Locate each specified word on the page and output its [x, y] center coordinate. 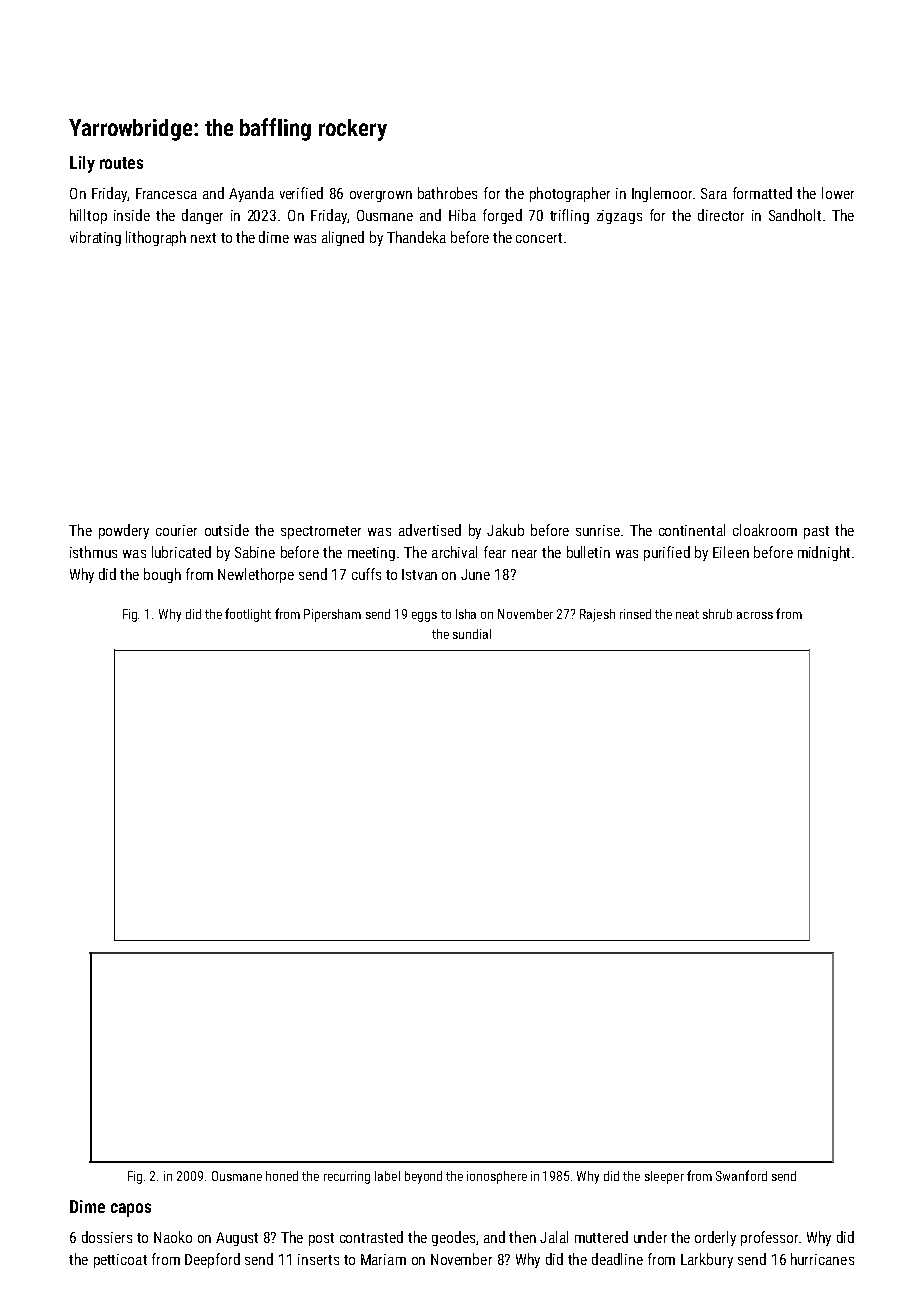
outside [227, 530]
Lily [82, 164]
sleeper [664, 1177]
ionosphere [497, 1177]
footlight [248, 615]
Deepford [212, 1260]
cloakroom [765, 530]
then [522, 1237]
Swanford [741, 1175]
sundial [472, 634]
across [755, 615]
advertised [430, 530]
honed [282, 1176]
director [721, 215]
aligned [343, 238]
